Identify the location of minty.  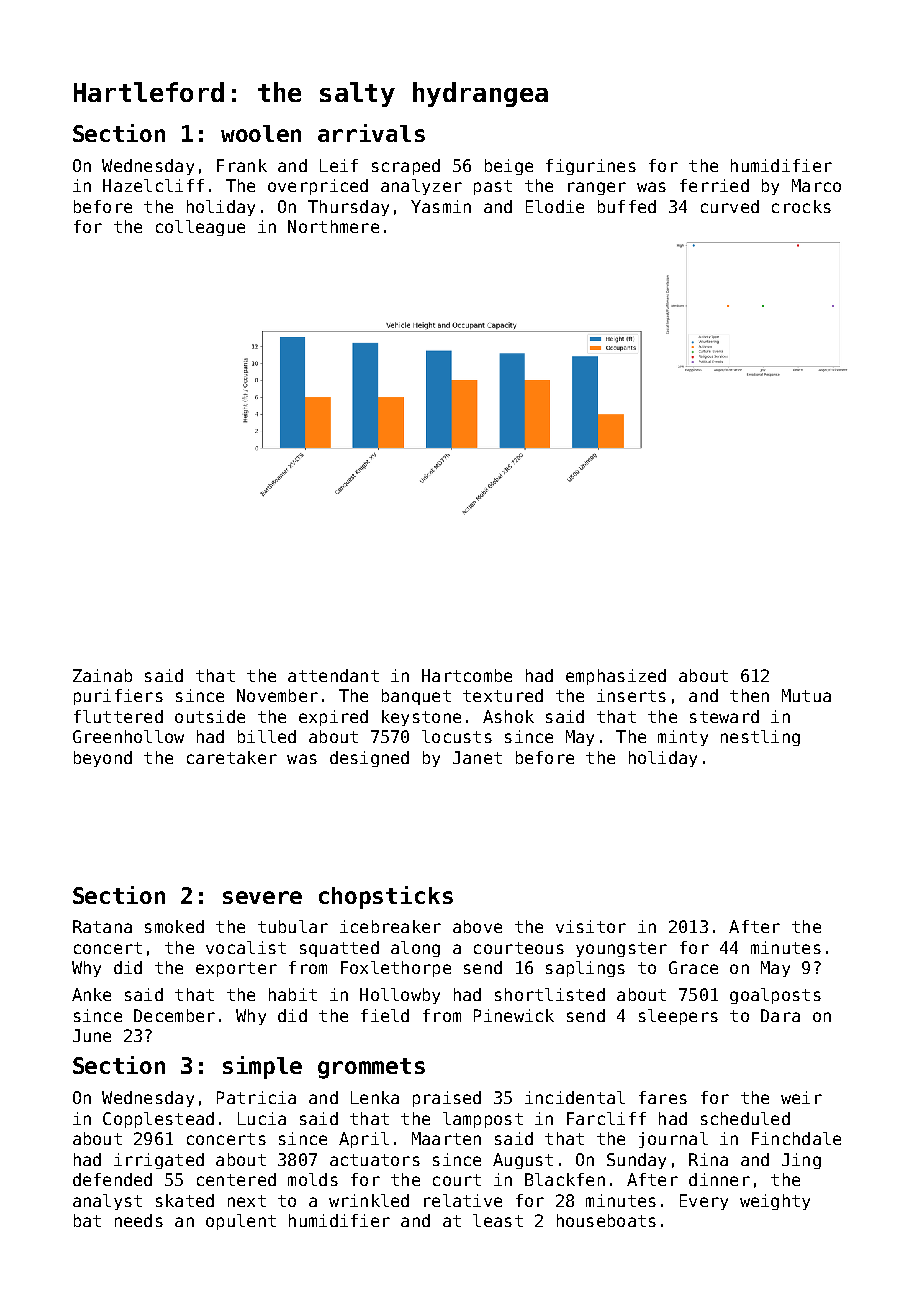
(683, 738).
